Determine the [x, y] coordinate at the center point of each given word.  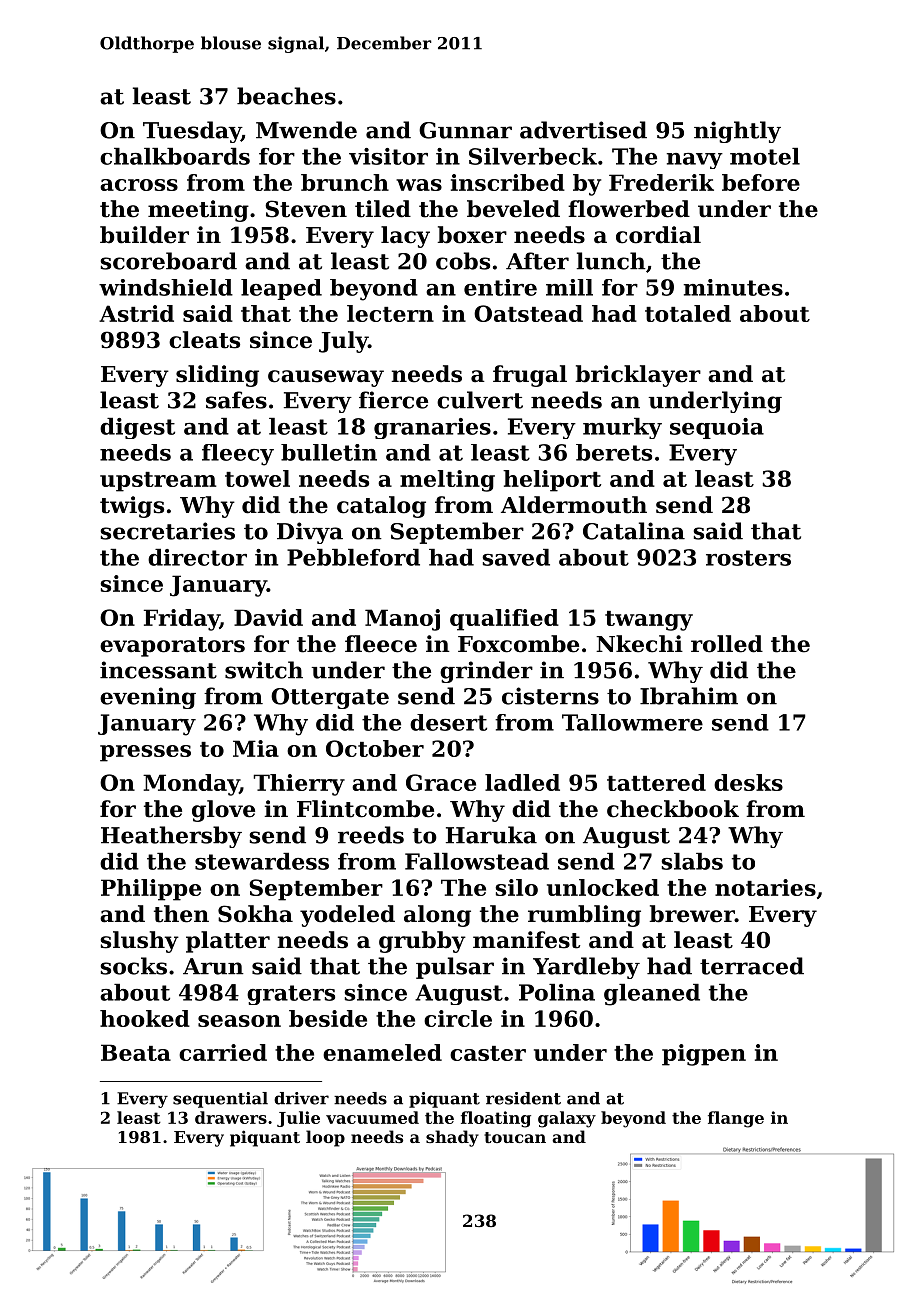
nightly [737, 132]
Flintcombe [365, 809]
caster [488, 1053]
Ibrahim [689, 696]
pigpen [704, 1055]
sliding [217, 376]
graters [291, 995]
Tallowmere [632, 722]
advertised [583, 130]
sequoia [717, 428]
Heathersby [171, 837]
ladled [522, 782]
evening [148, 698]
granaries [432, 428]
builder [144, 235]
